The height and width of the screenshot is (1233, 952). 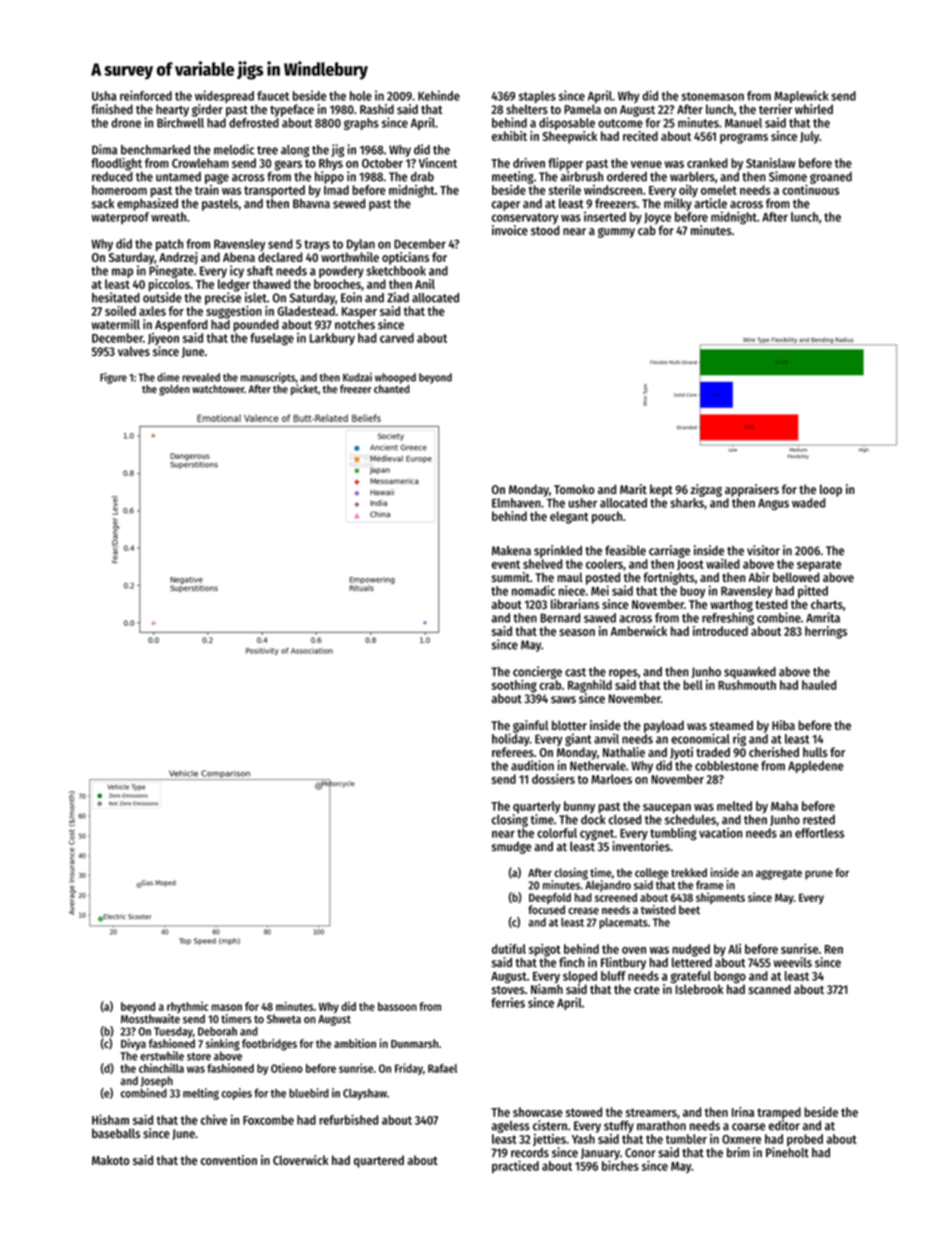 What do you see at coordinates (801, 96) in the screenshot?
I see `Maplewick` at bounding box center [801, 96].
